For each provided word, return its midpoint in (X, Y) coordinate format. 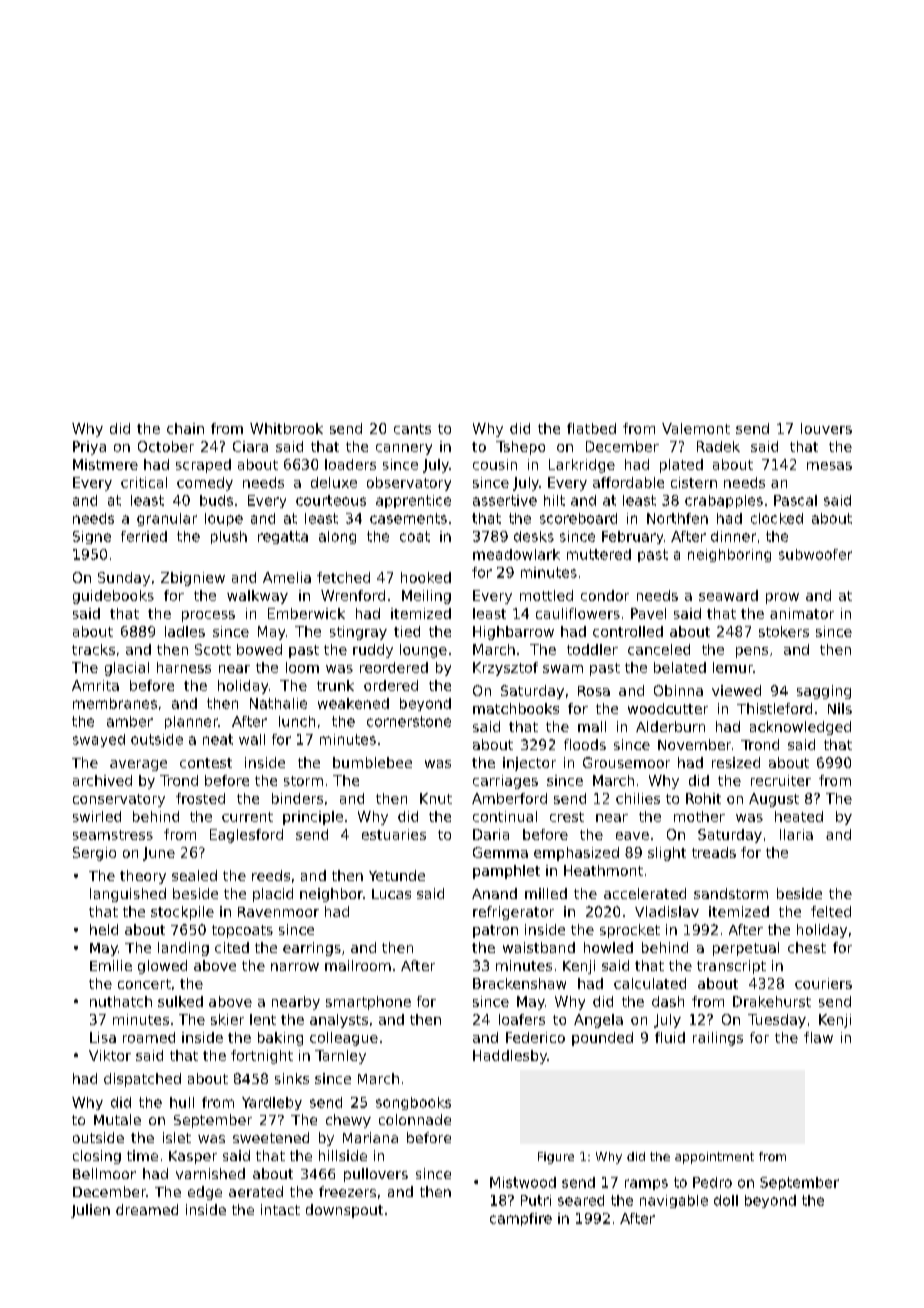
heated (799, 816)
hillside (343, 1155)
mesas (829, 466)
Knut (436, 798)
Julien (90, 1211)
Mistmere (105, 464)
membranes (115, 703)
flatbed (591, 428)
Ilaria (796, 834)
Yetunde (397, 875)
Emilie (111, 965)
